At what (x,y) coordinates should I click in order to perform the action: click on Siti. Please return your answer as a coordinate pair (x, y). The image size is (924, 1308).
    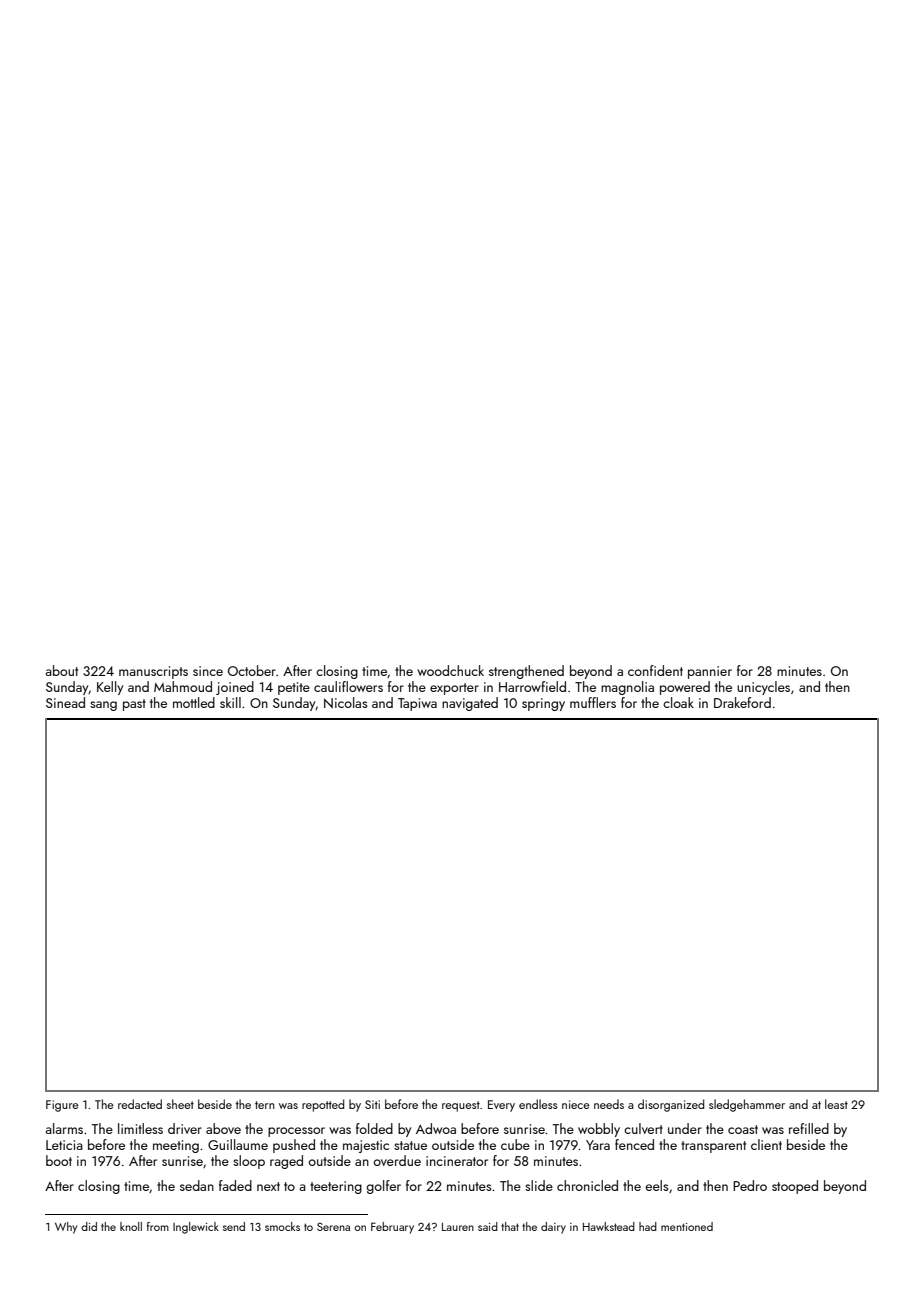
    Looking at the image, I should click on (372, 1104).
